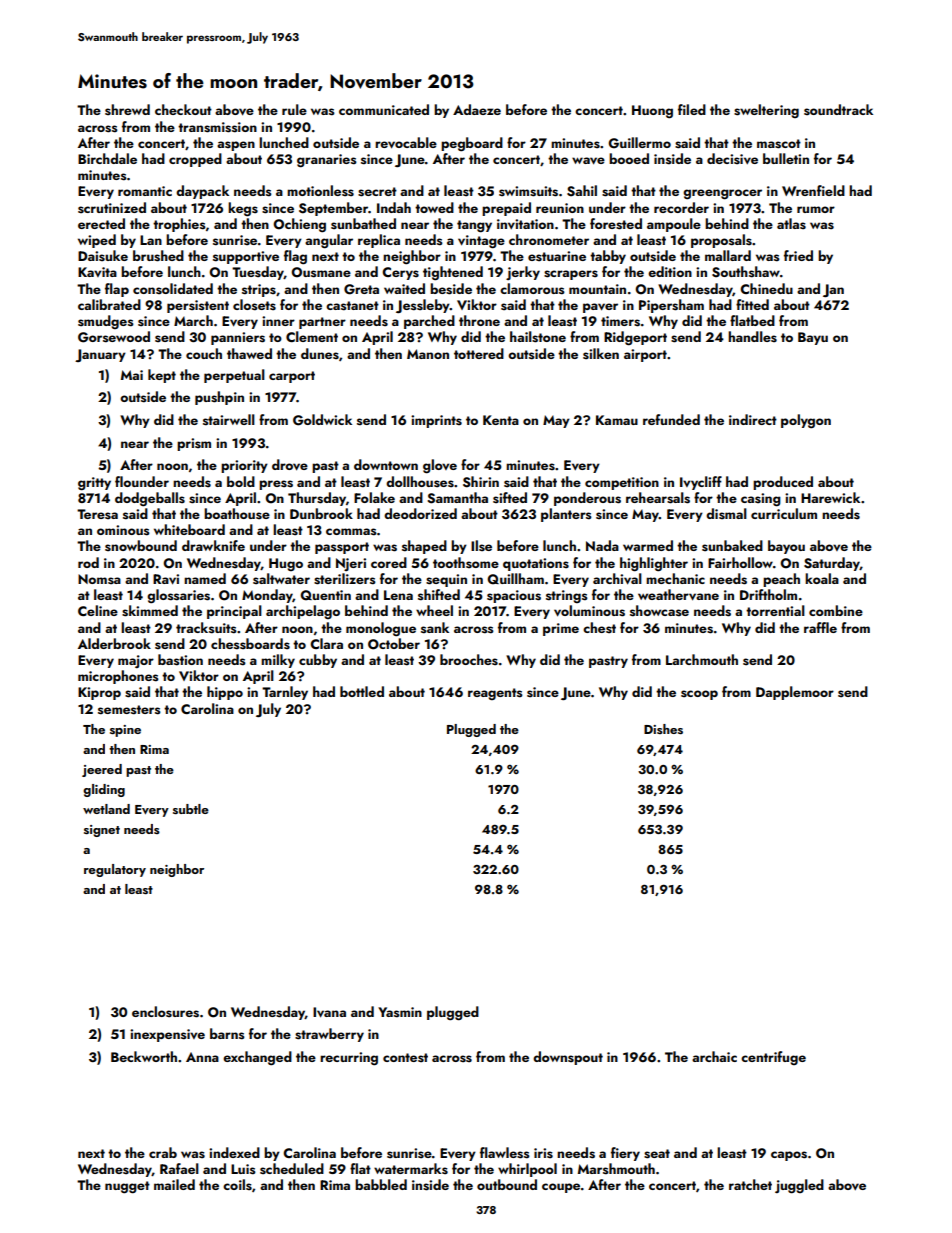  Describe the element at coordinates (246, 257) in the screenshot. I see `supportive` at that location.
